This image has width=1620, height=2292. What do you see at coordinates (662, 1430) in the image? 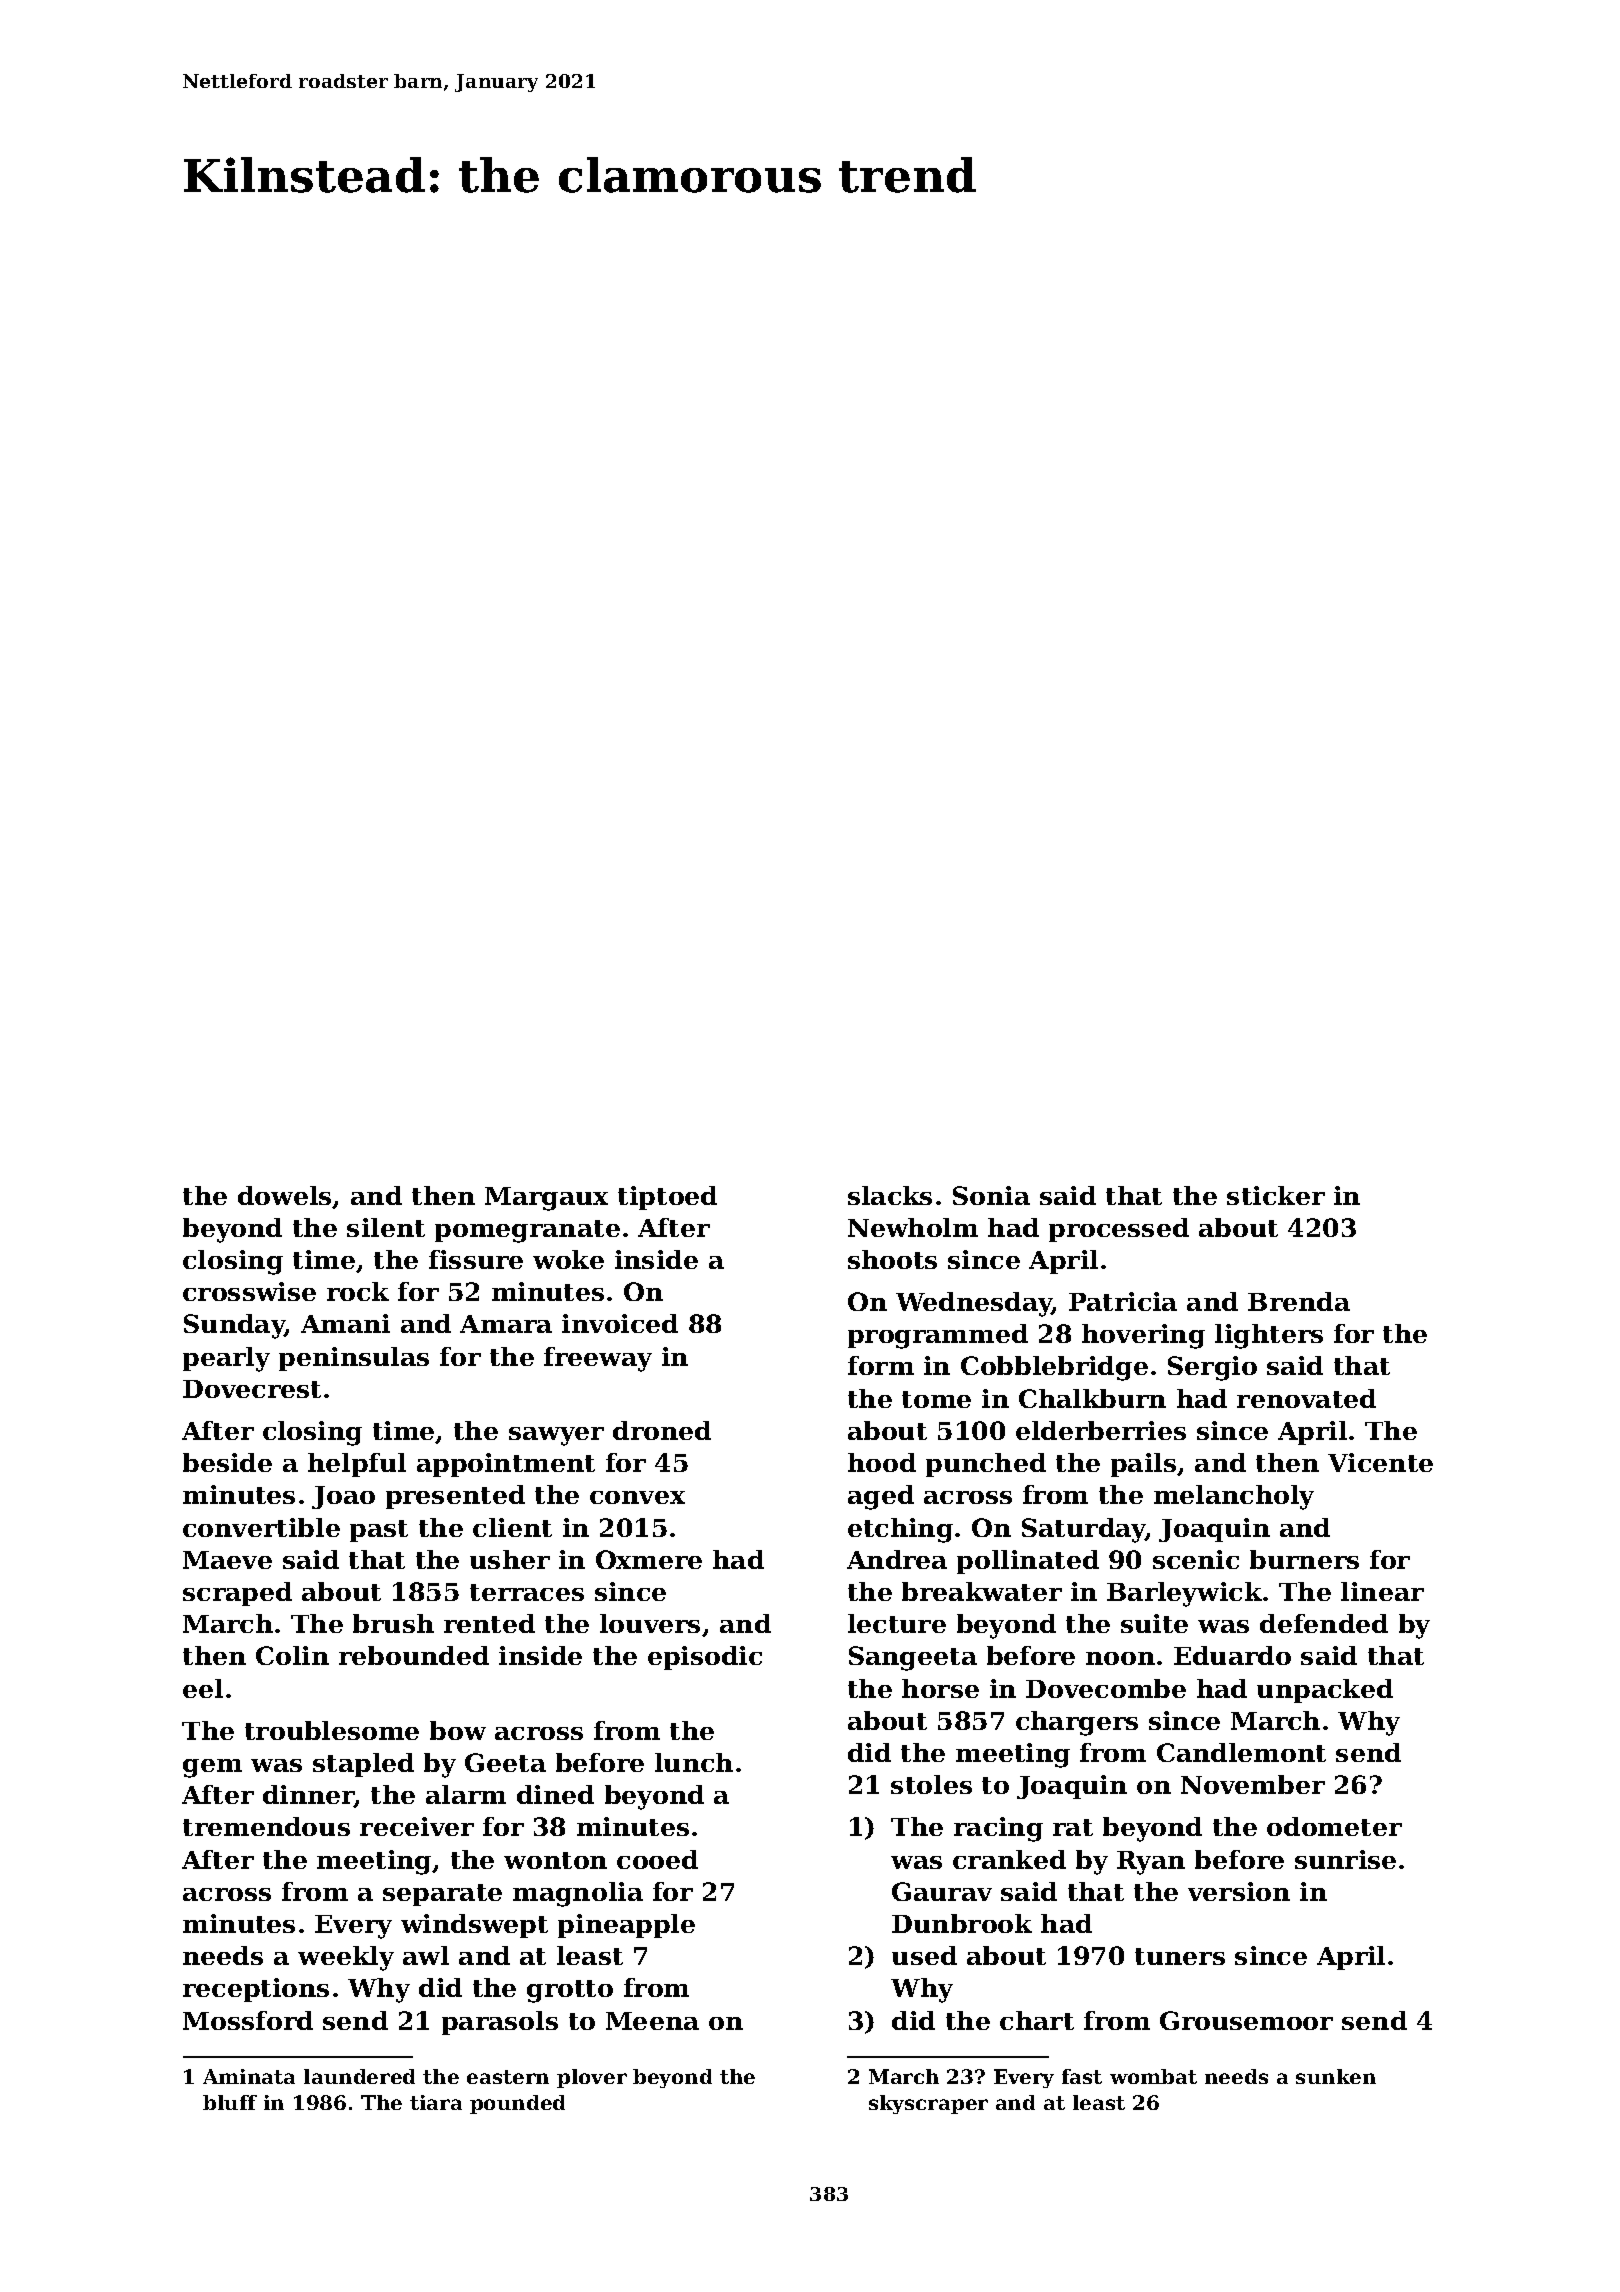
I see `droned` at bounding box center [662, 1430].
